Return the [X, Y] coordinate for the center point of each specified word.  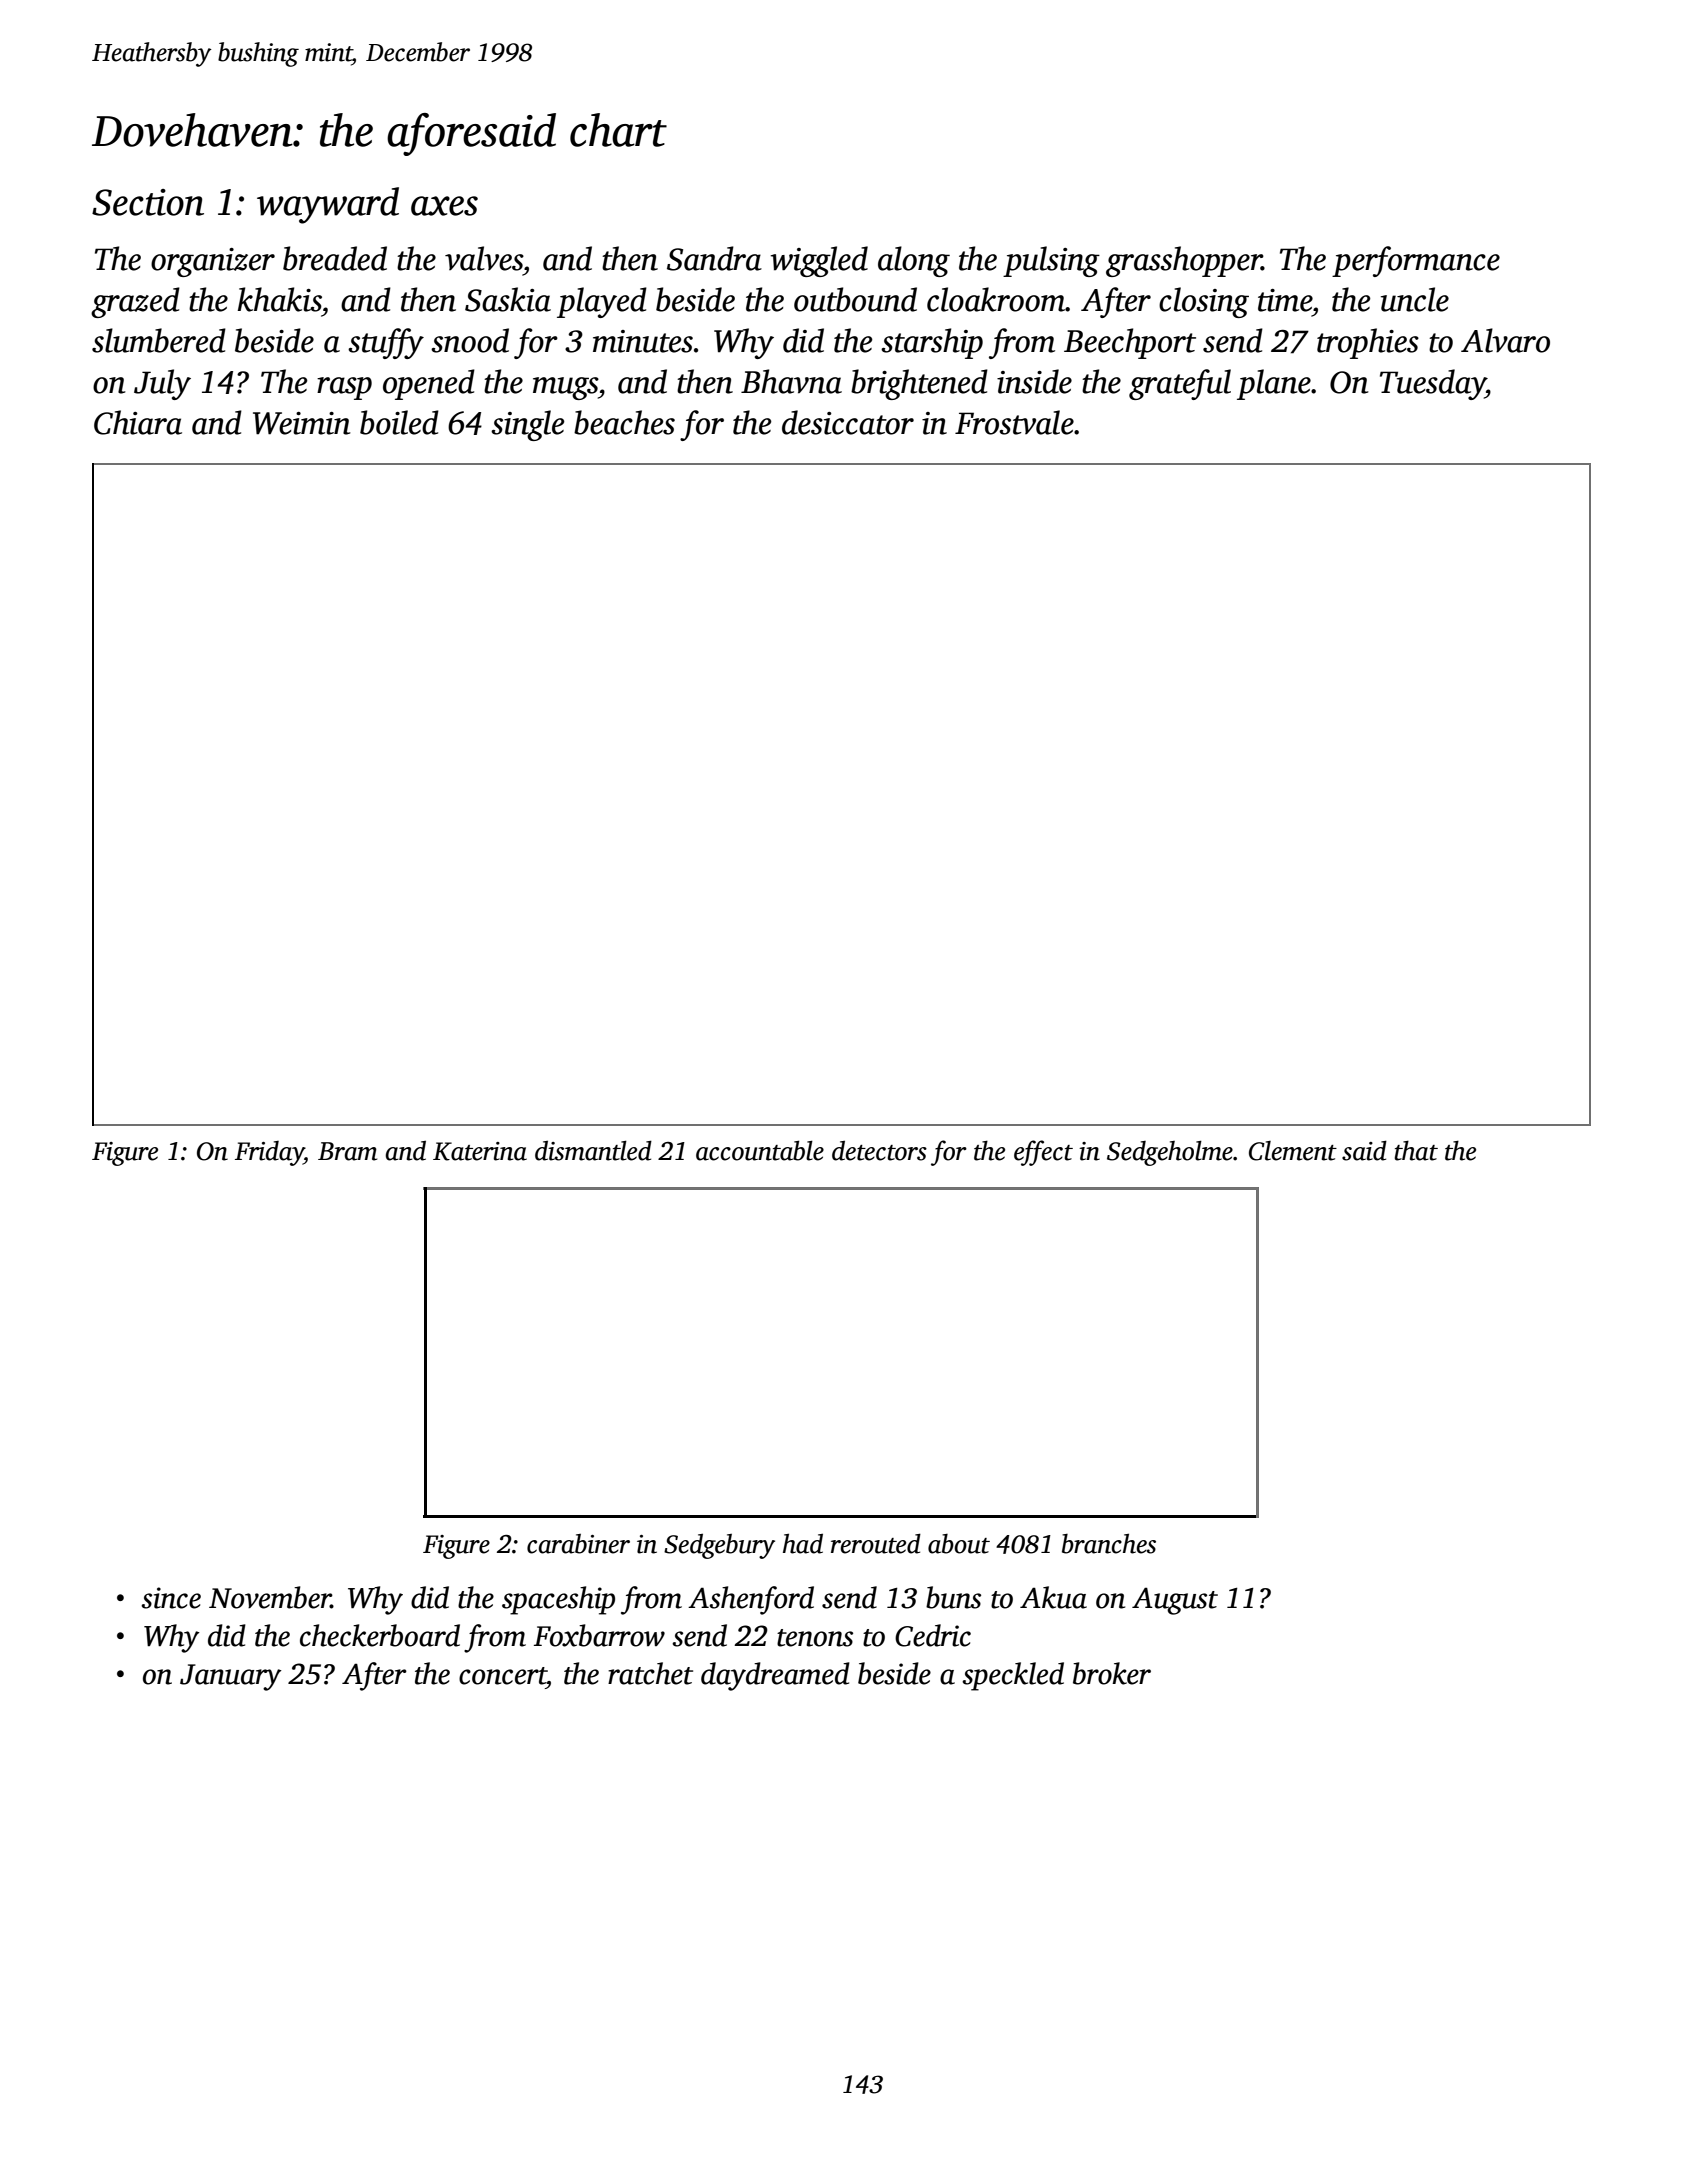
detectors [879, 1151]
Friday [269, 1153]
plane [1274, 384]
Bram [347, 1151]
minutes [643, 341]
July [162, 384]
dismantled [593, 1150]
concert [502, 1676]
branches [1109, 1543]
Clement [1293, 1151]
